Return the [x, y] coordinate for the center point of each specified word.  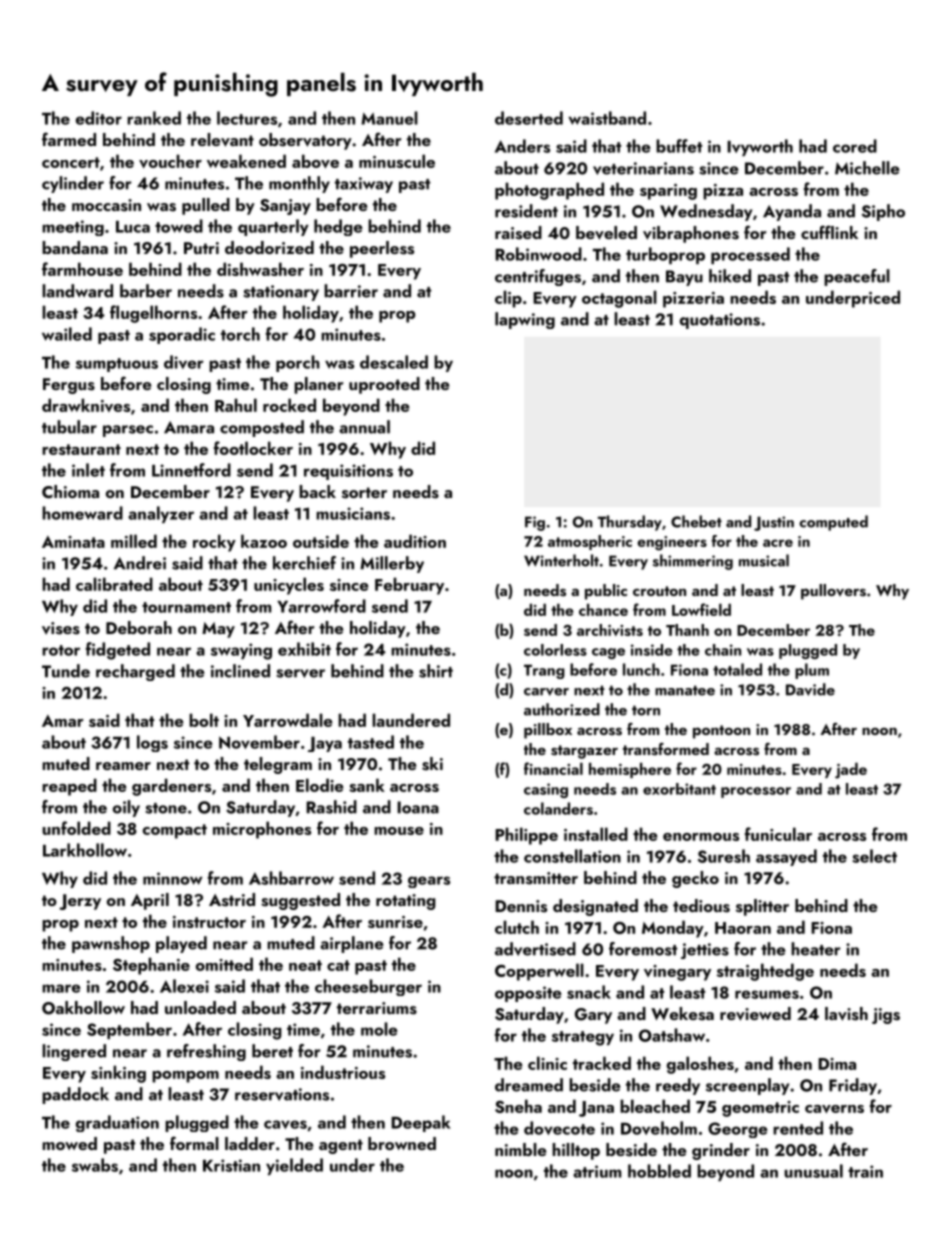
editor [99, 118]
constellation [572, 856]
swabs [95, 1165]
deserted [529, 118]
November [259, 742]
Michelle [867, 168]
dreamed [529, 1085]
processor [756, 792]
